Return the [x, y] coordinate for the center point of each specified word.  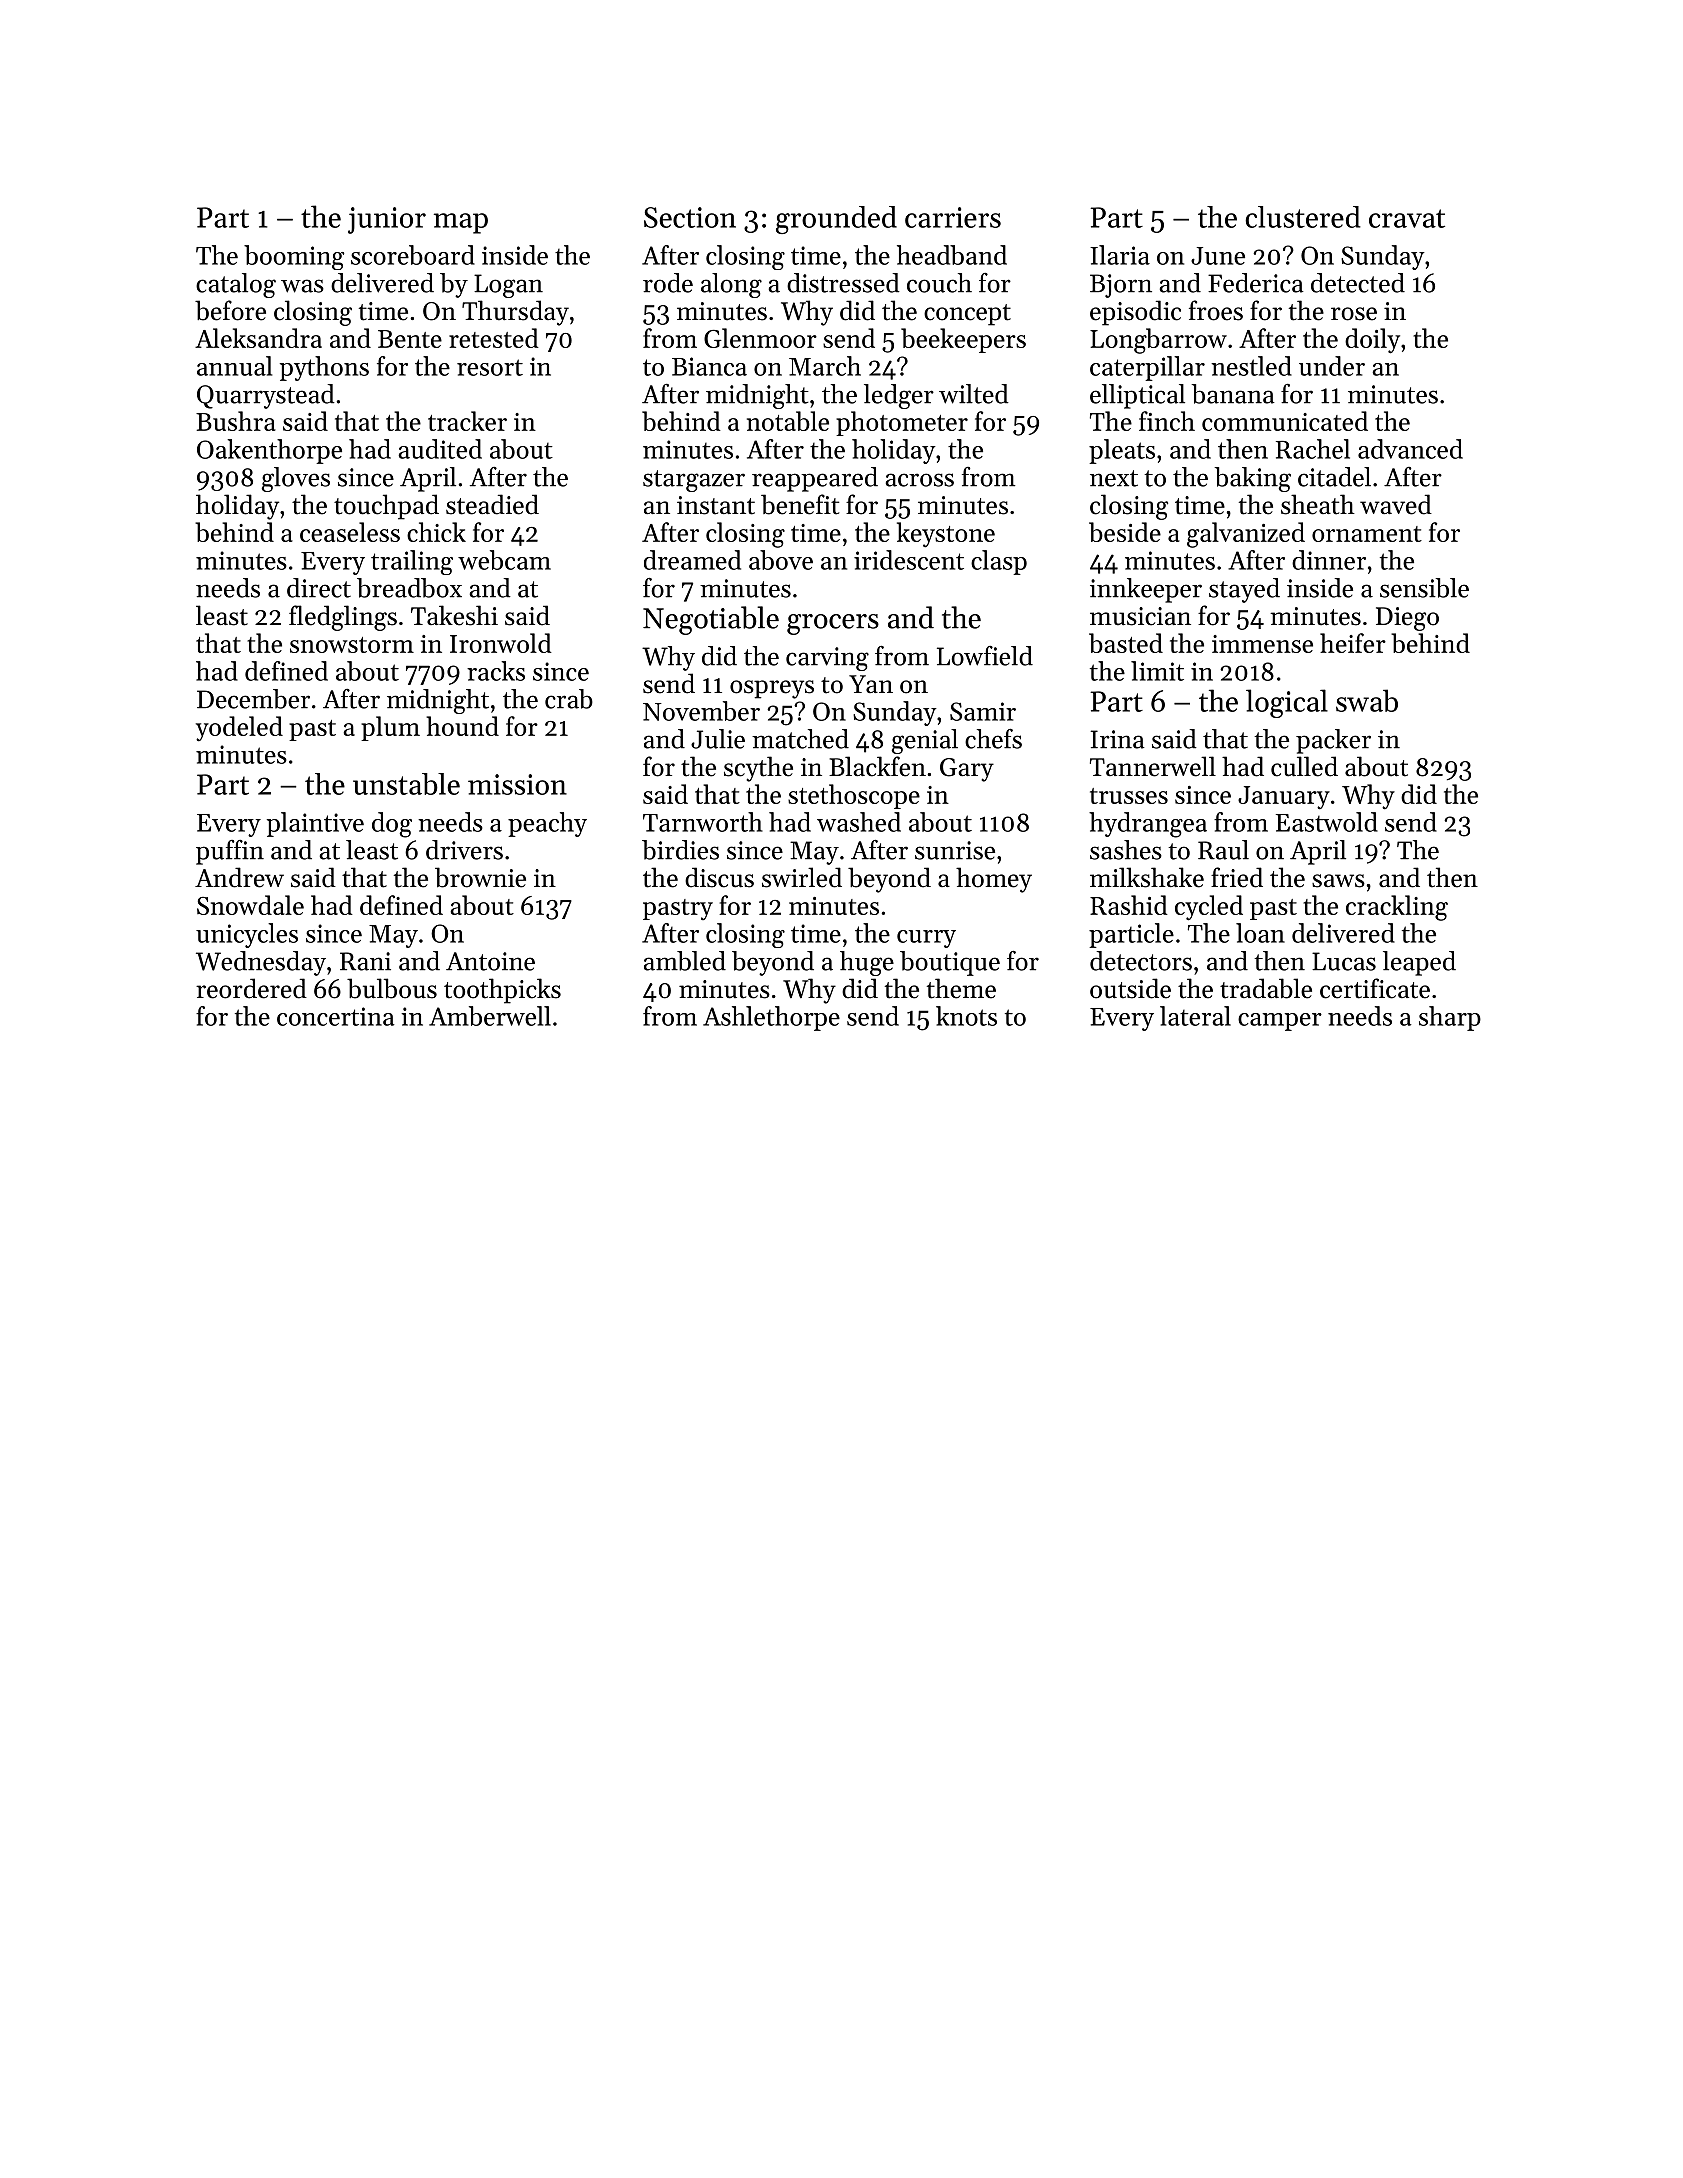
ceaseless [350, 532]
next [1114, 478]
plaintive [315, 824]
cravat [1407, 218]
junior [387, 220]
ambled [685, 961]
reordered [251, 988]
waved [1396, 504]
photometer [902, 423]
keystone [946, 535]
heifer [1353, 643]
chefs [993, 739]
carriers [953, 217]
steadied [492, 504]
